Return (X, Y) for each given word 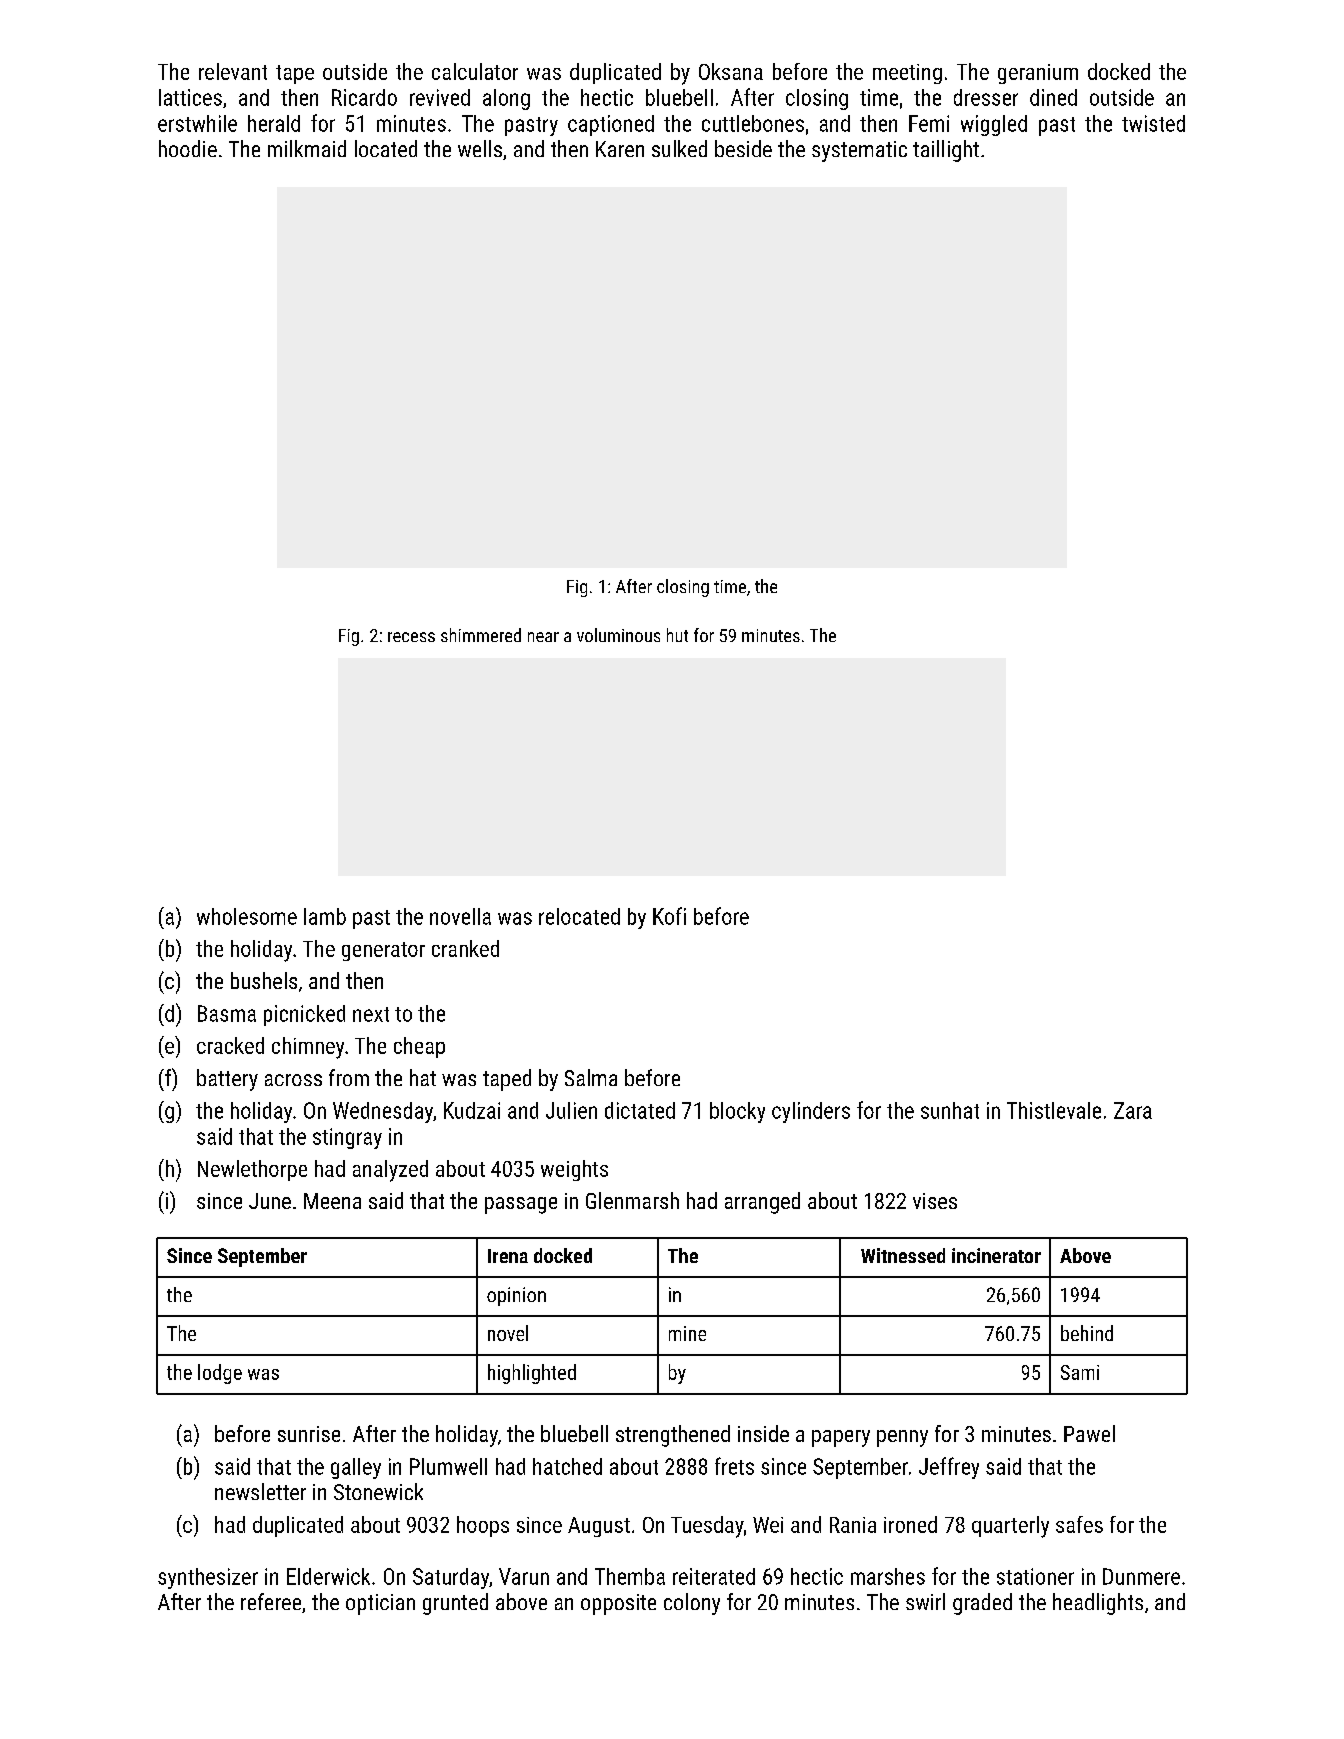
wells (480, 148)
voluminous (618, 635)
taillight (946, 151)
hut (677, 635)
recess (411, 637)
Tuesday (707, 1527)
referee (271, 1601)
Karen (620, 149)
